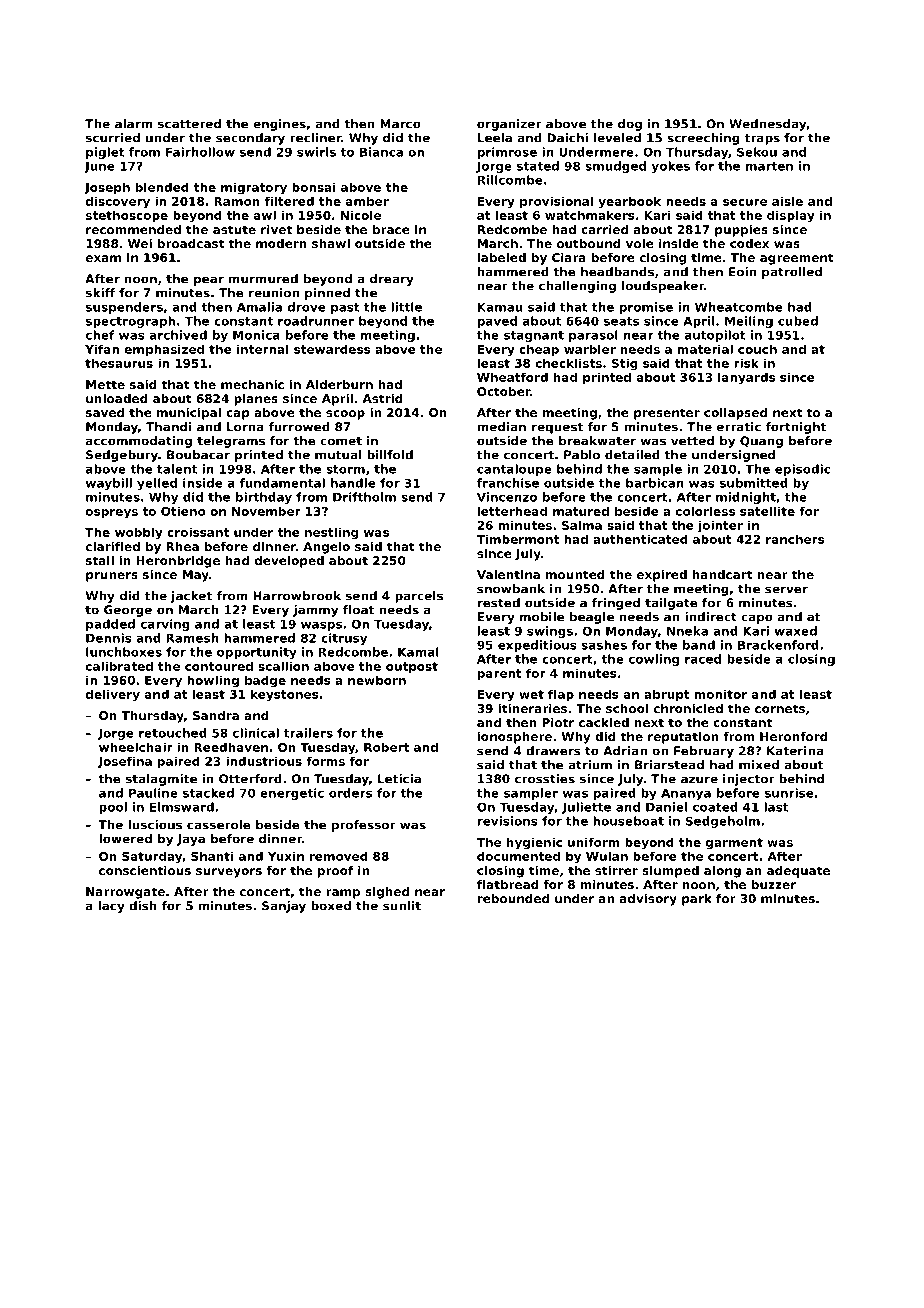  Describe the element at coordinates (191, 597) in the screenshot. I see `jacket` at that location.
